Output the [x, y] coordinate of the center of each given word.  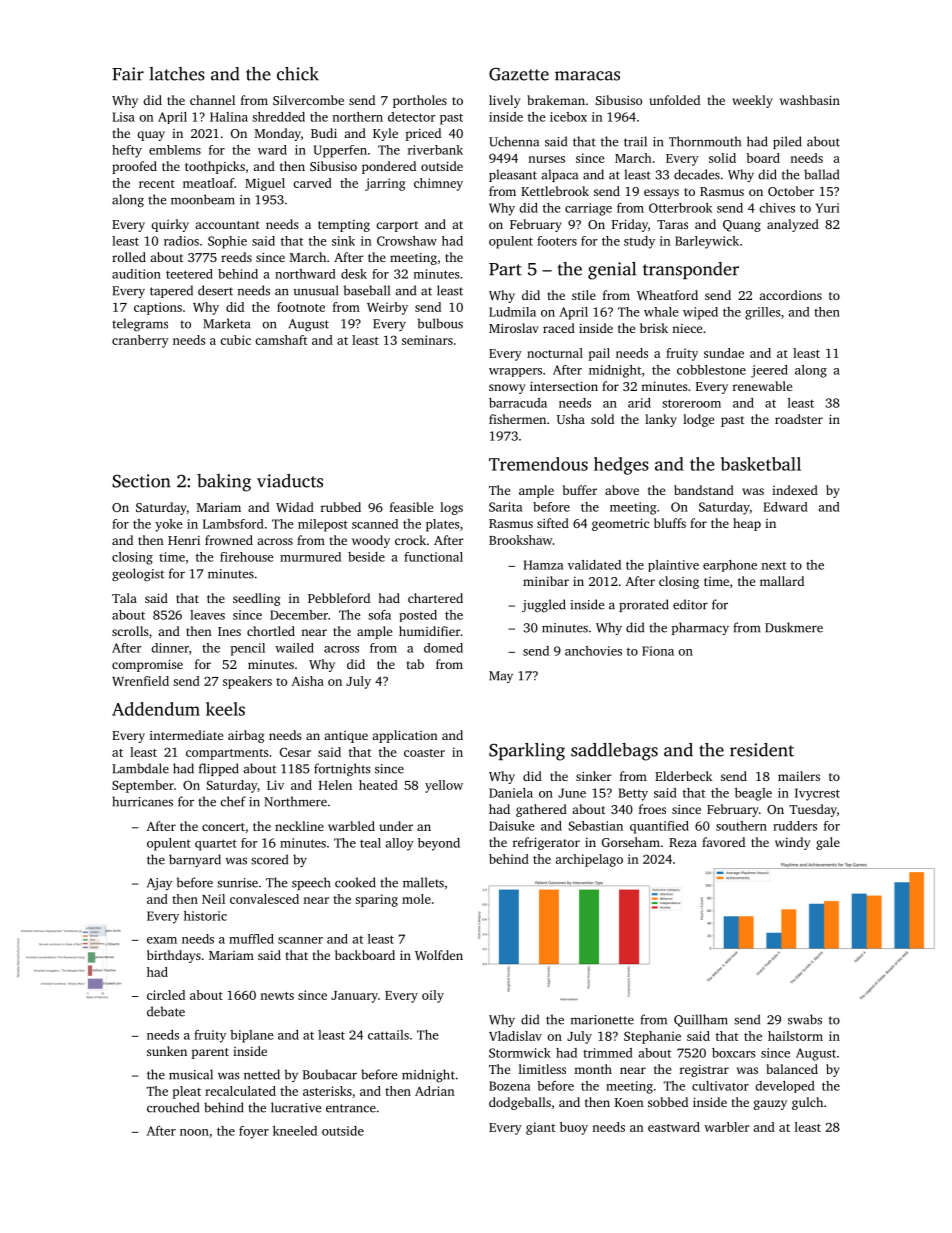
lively [504, 101]
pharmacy [700, 628]
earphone [730, 566]
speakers [247, 682]
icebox [568, 117]
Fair [128, 74]
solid [722, 158]
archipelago [589, 860]
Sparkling [527, 752]
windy [792, 843]
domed [443, 648]
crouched [173, 1107]
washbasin [810, 100]
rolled [129, 257]
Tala [124, 598]
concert [223, 827]
